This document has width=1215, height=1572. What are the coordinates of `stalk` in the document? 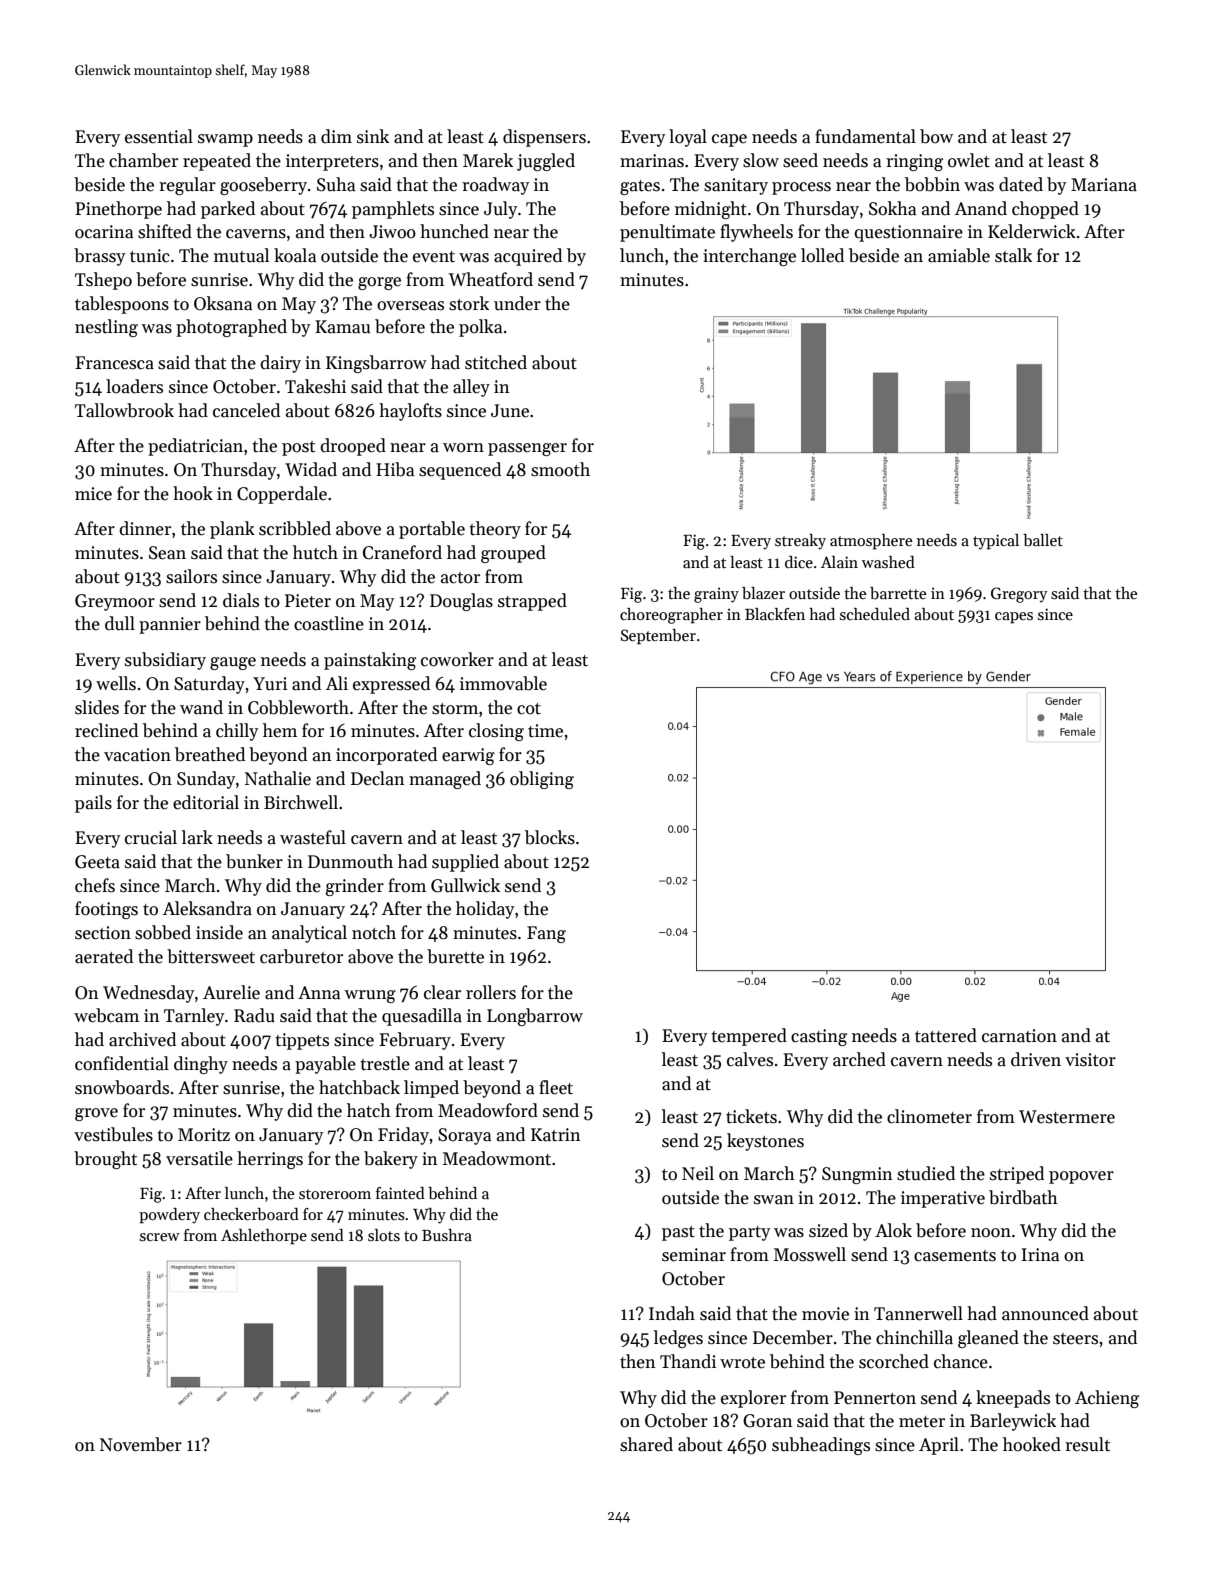 It's located at (1013, 255).
